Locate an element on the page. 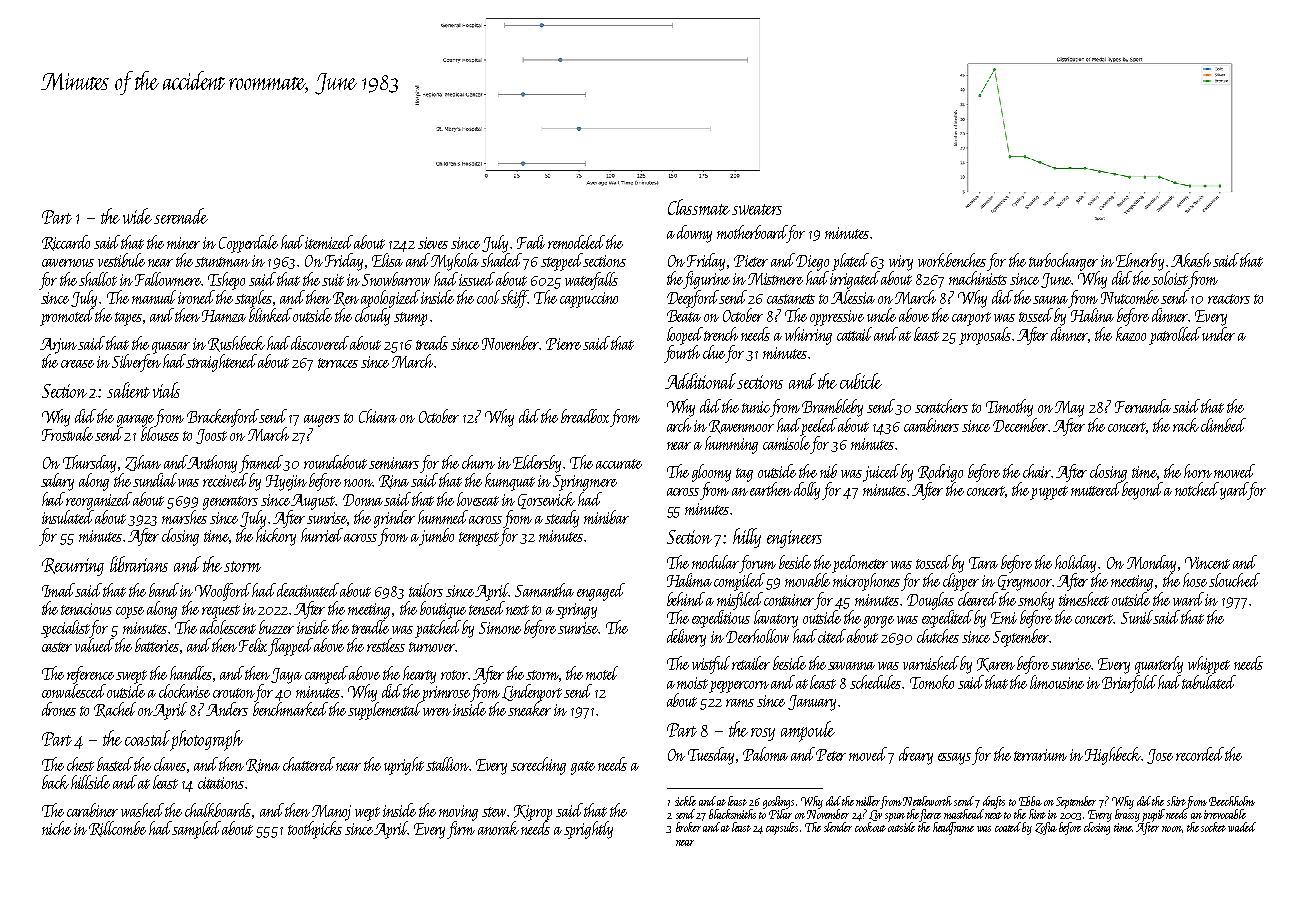 This image has width=1308, height=924. varnished is located at coordinates (931, 663).
